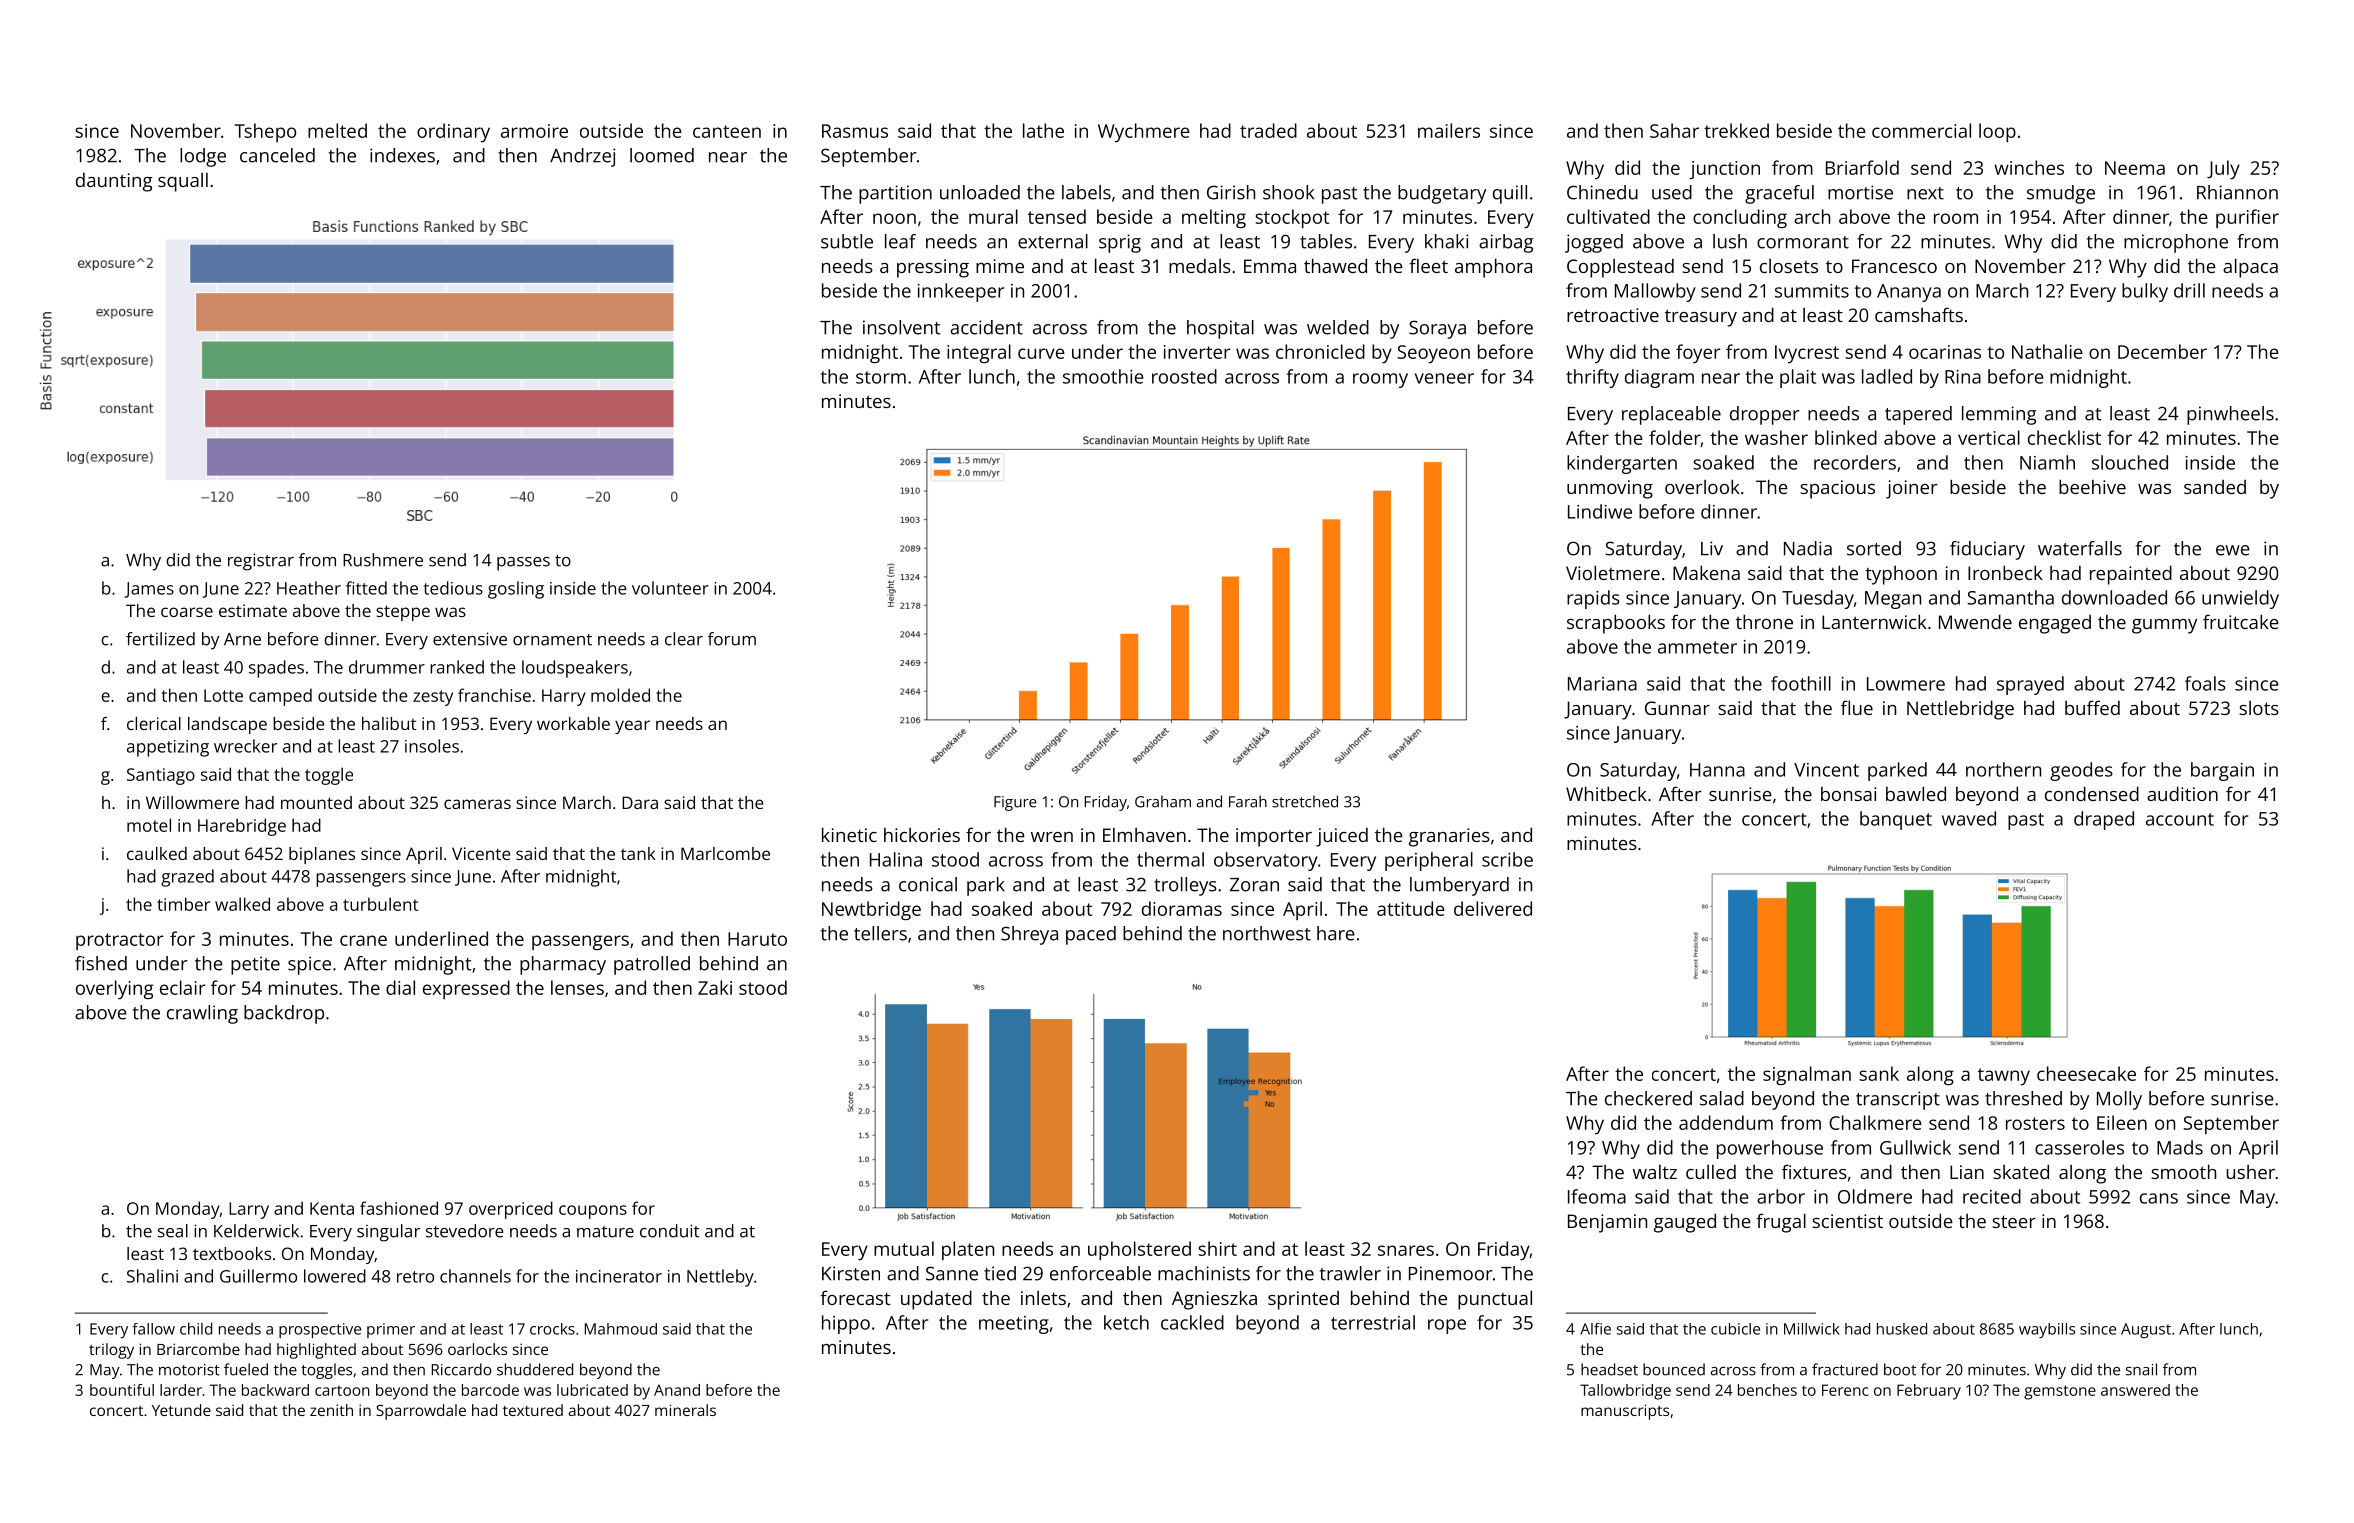 The height and width of the page is (1523, 2354). What do you see at coordinates (402, 155) in the page?
I see `indexes` at bounding box center [402, 155].
